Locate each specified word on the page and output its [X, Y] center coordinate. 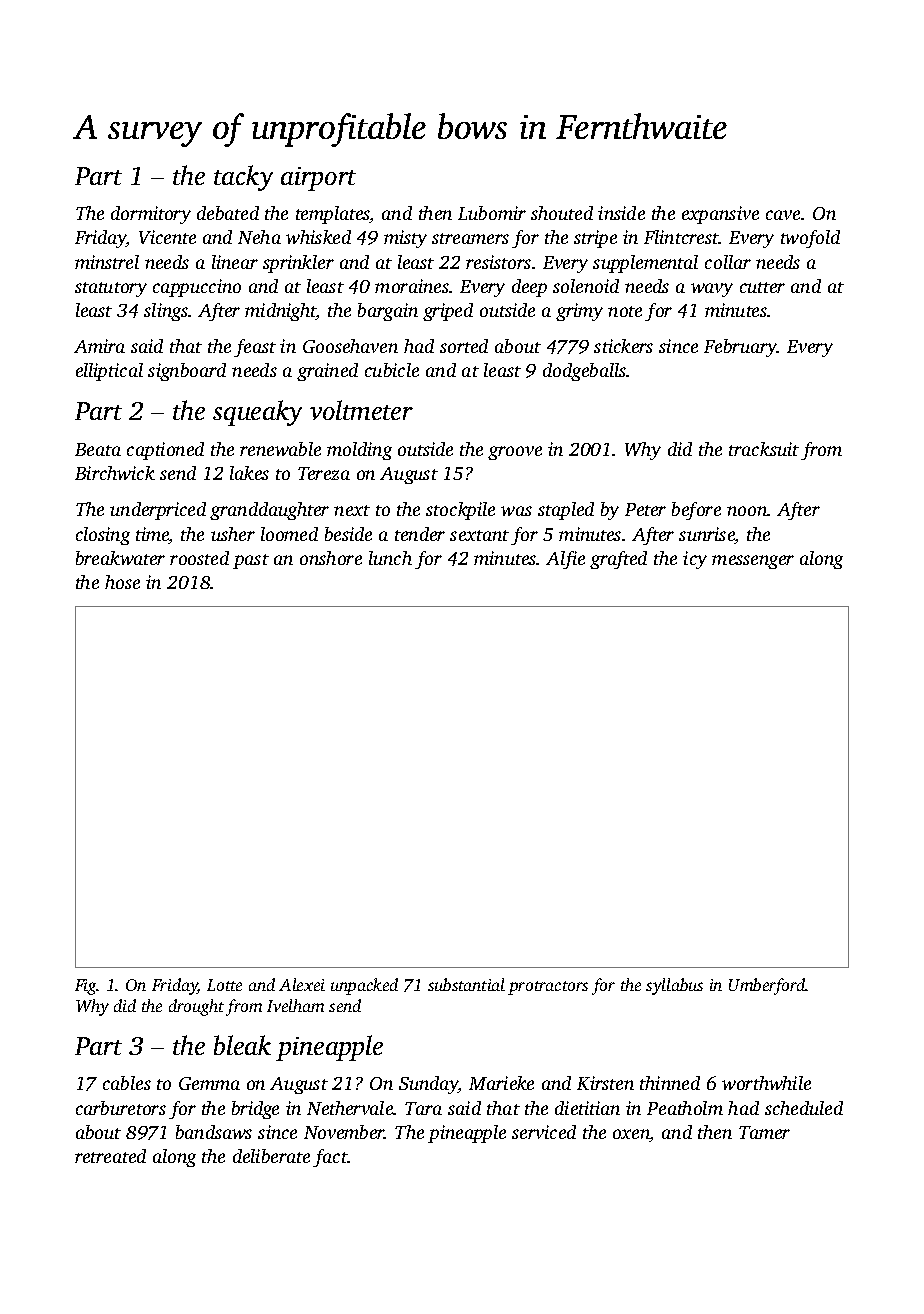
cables [127, 1083]
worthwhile [766, 1083]
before [696, 511]
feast [255, 348]
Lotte [224, 985]
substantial [466, 984]
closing [103, 536]
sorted [464, 346]
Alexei [302, 984]
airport [318, 179]
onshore [331, 558]
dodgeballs [585, 372]
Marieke [501, 1083]
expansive [720, 215]
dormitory [151, 215]
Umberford [767, 986]
